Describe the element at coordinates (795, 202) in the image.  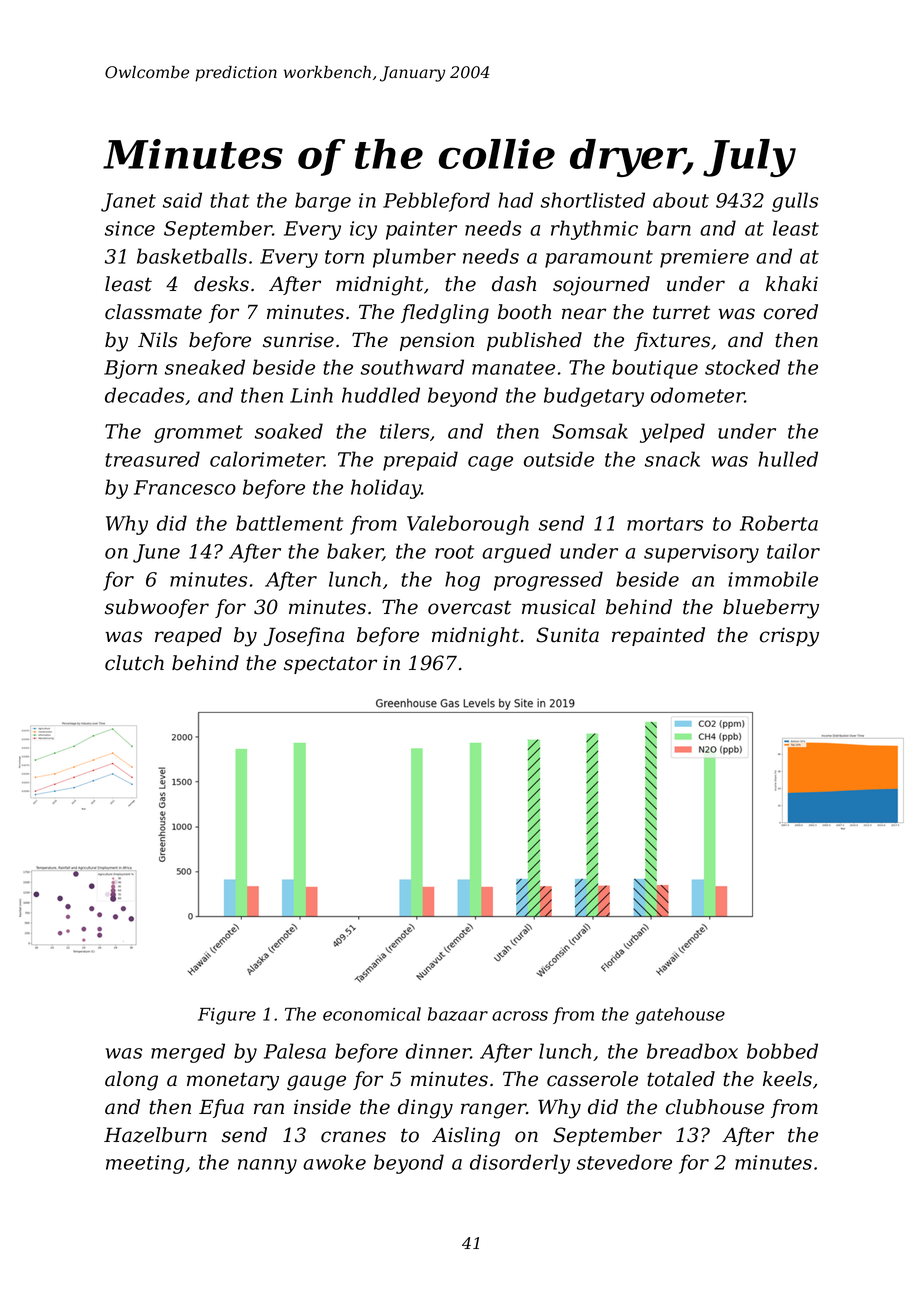
I see `gulls` at that location.
